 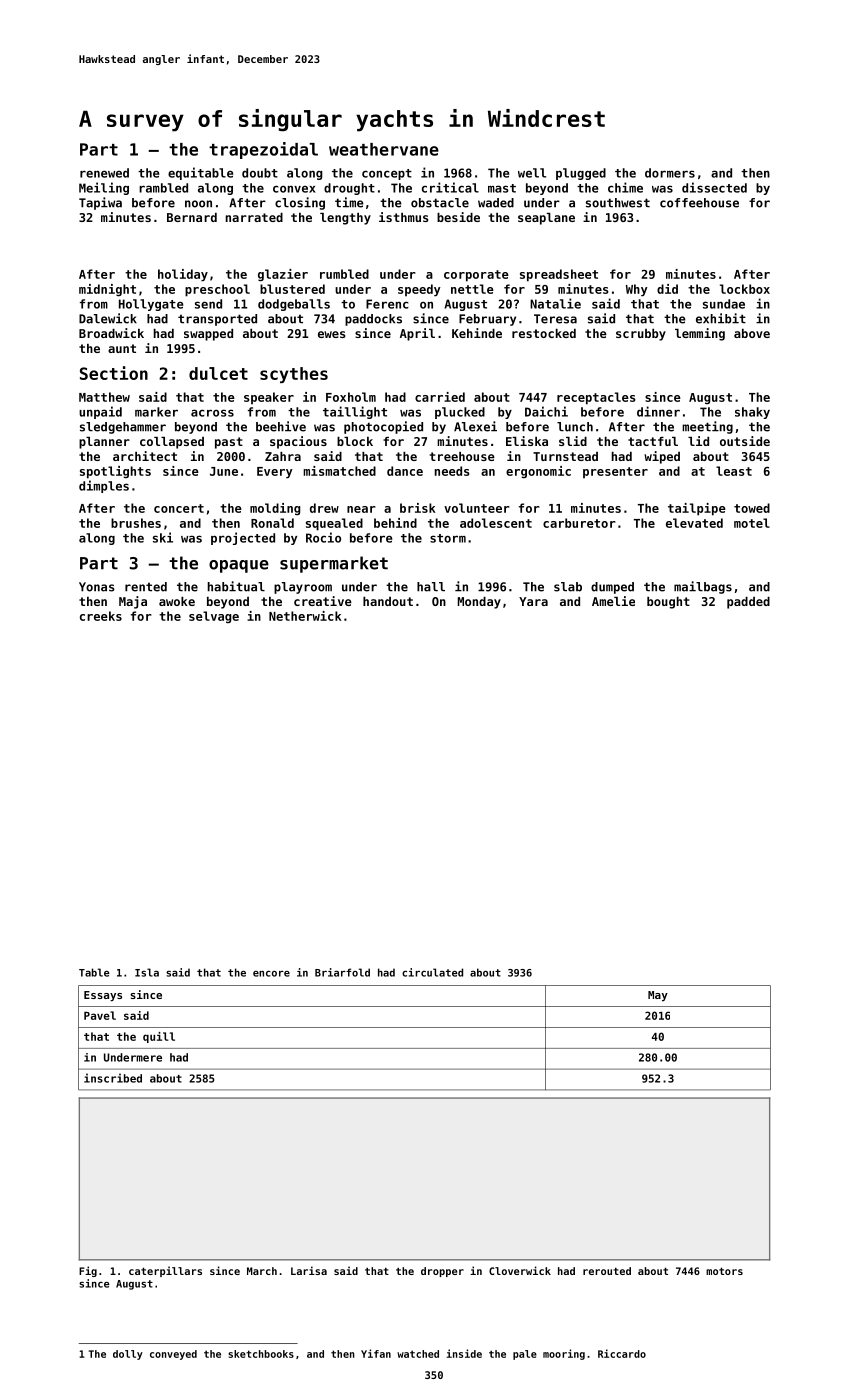 I want to click on sledgehammer, so click(x=123, y=428).
